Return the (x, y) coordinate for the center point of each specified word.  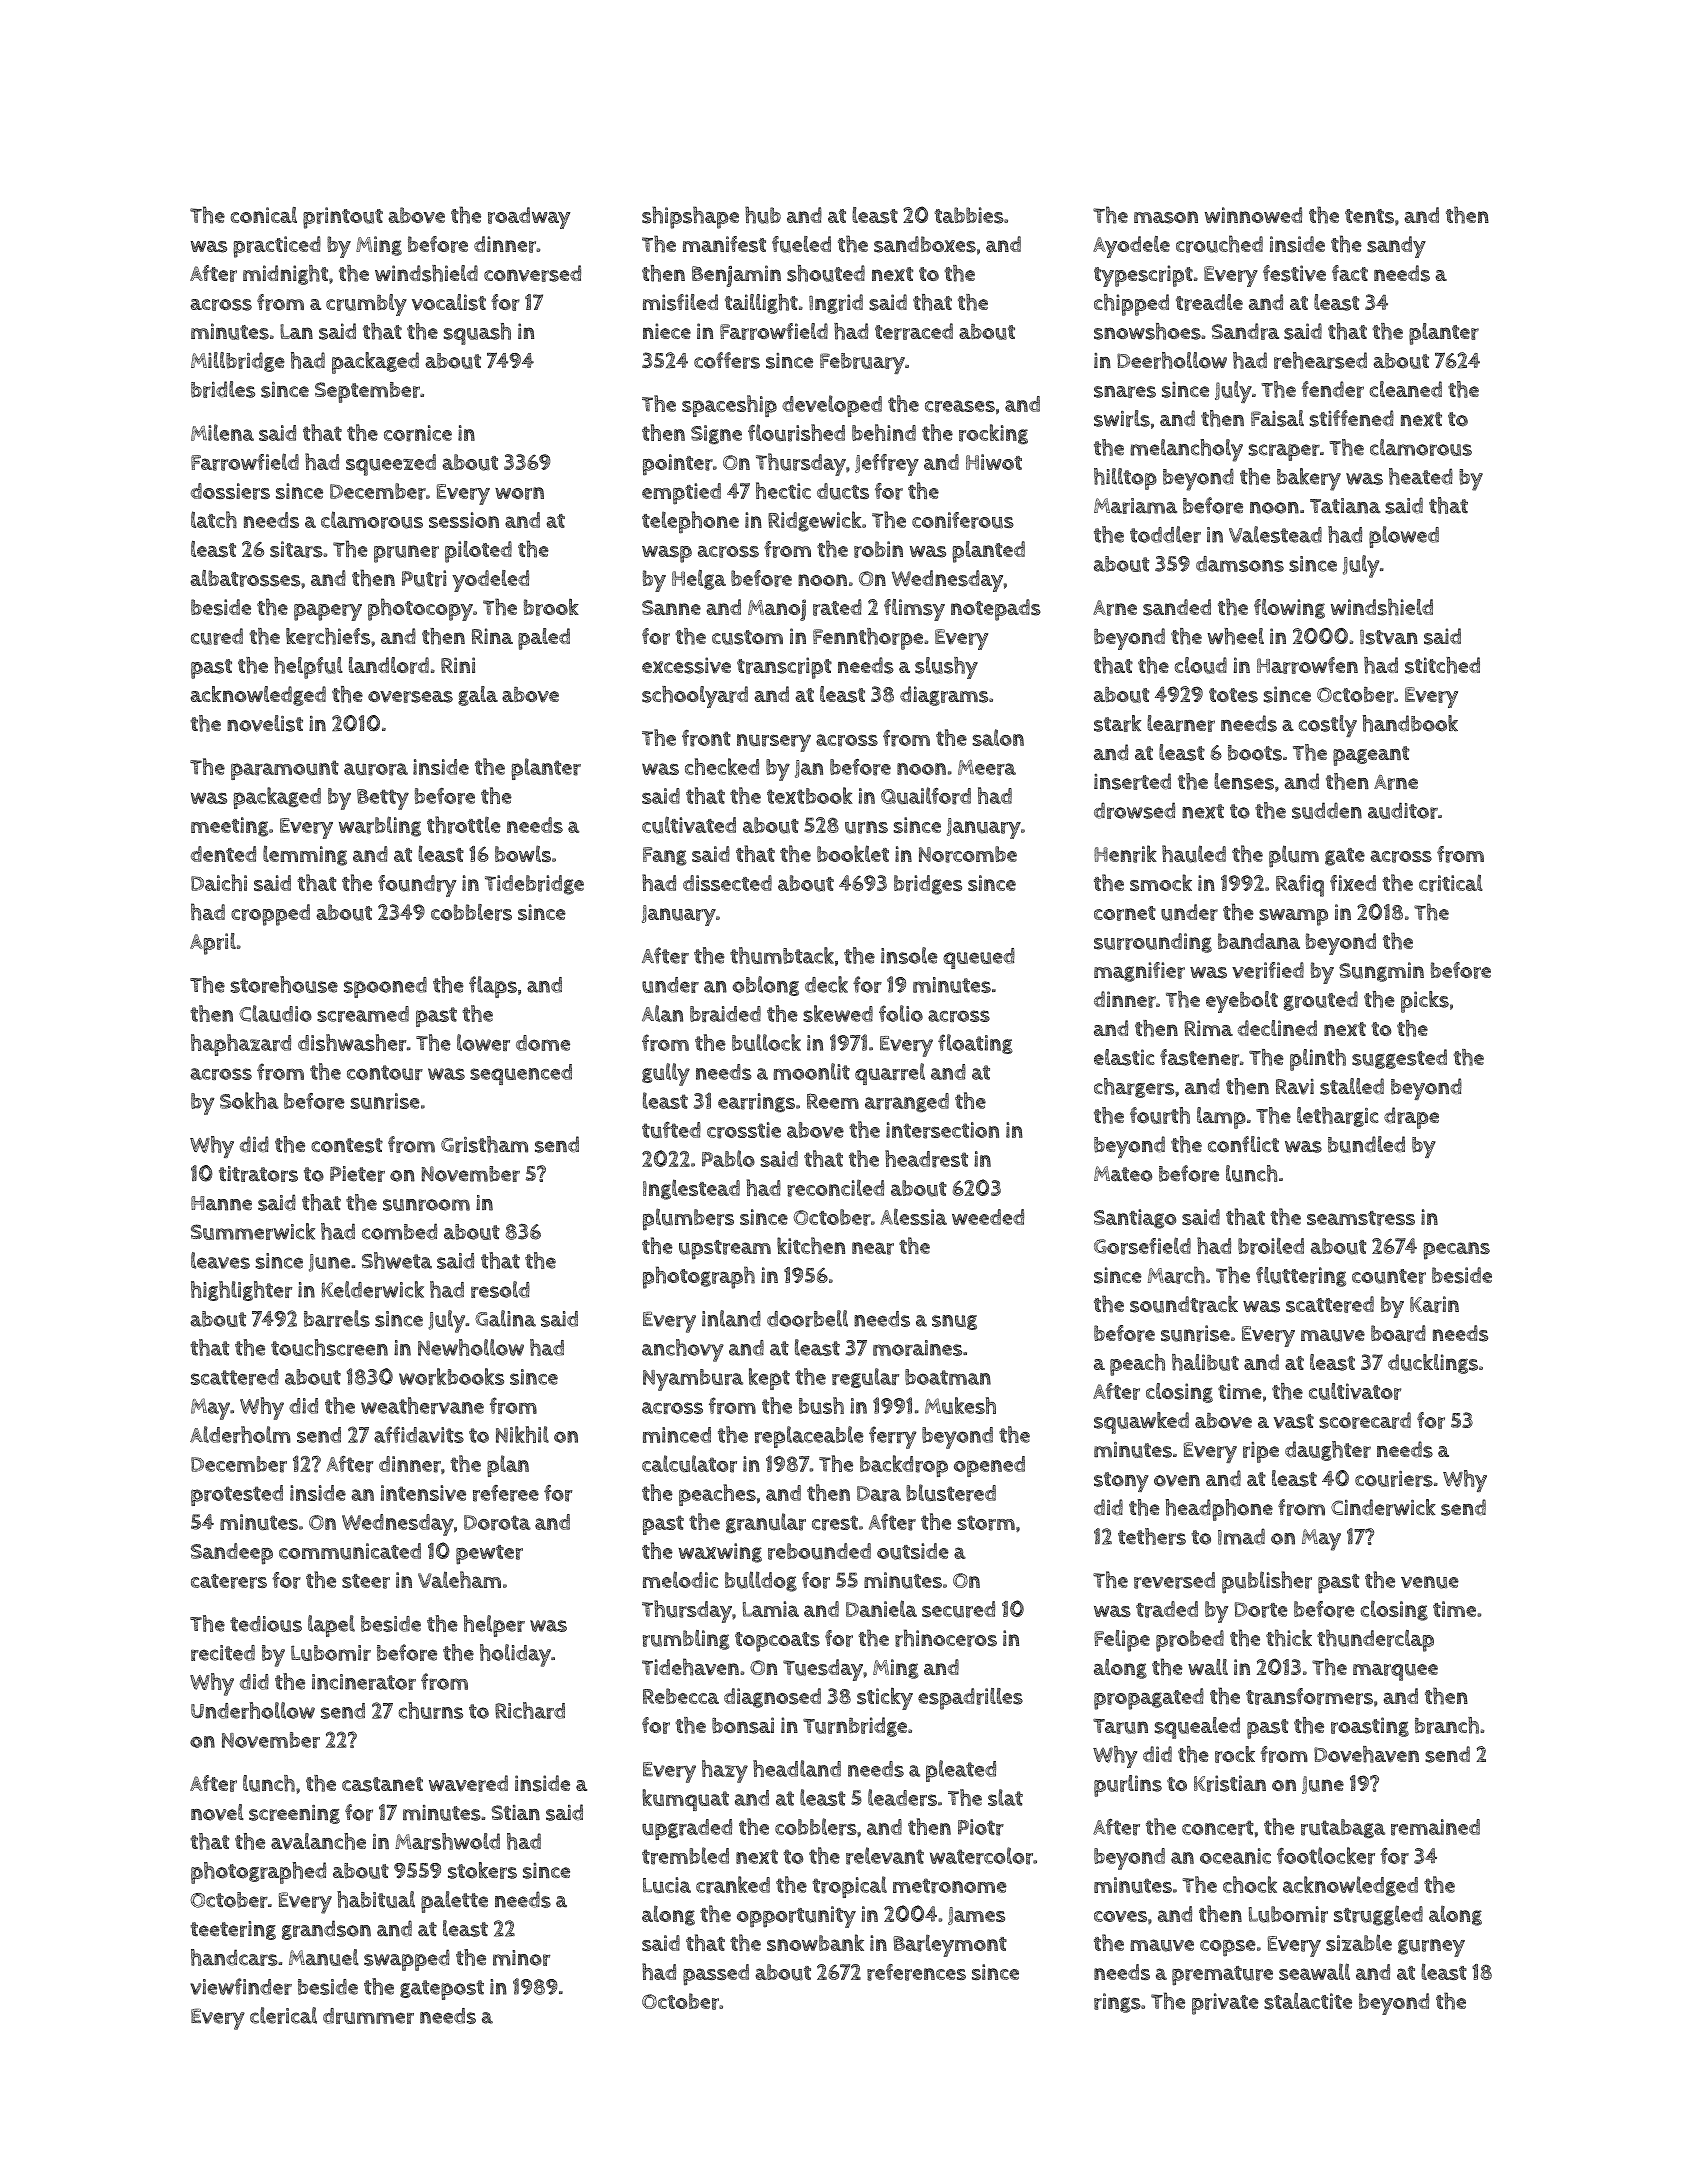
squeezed (391, 465)
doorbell (807, 1318)
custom (747, 637)
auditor (1403, 810)
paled (544, 639)
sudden (1327, 810)
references (916, 1972)
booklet (853, 853)
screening (294, 1814)
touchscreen (329, 1347)
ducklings (1433, 1364)
